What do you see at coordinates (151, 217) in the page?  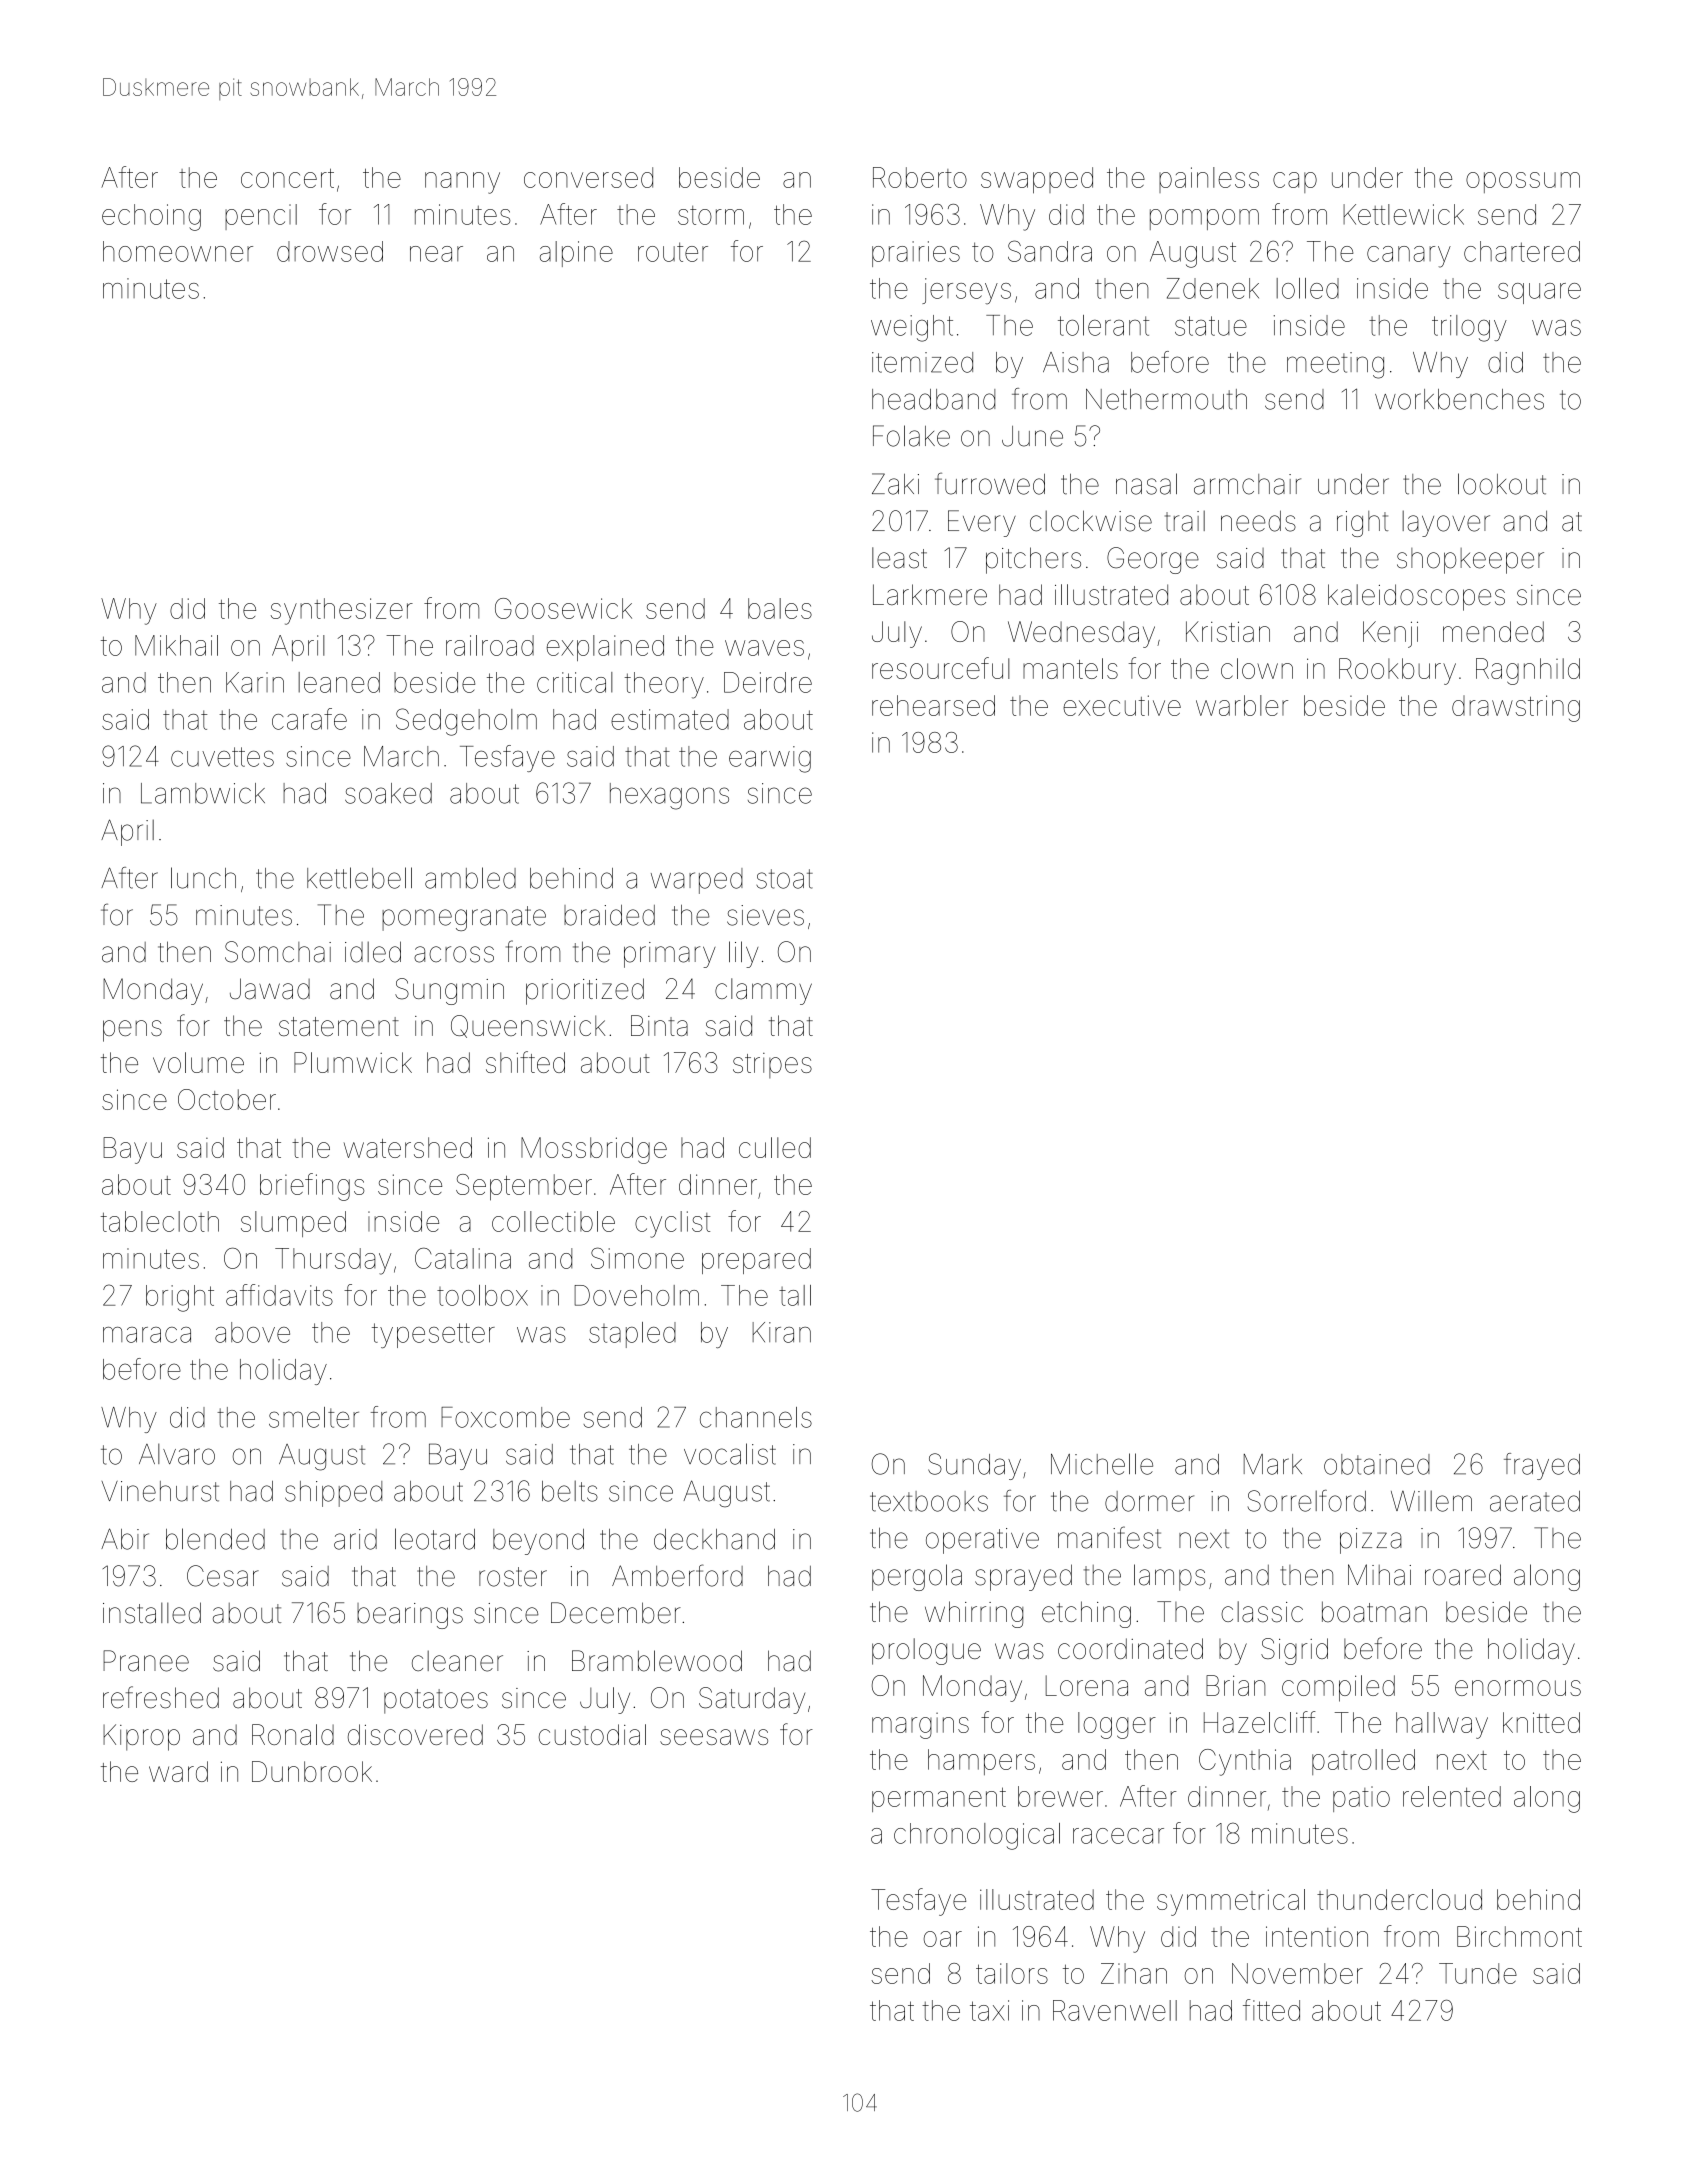 I see `echoing` at bounding box center [151, 217].
